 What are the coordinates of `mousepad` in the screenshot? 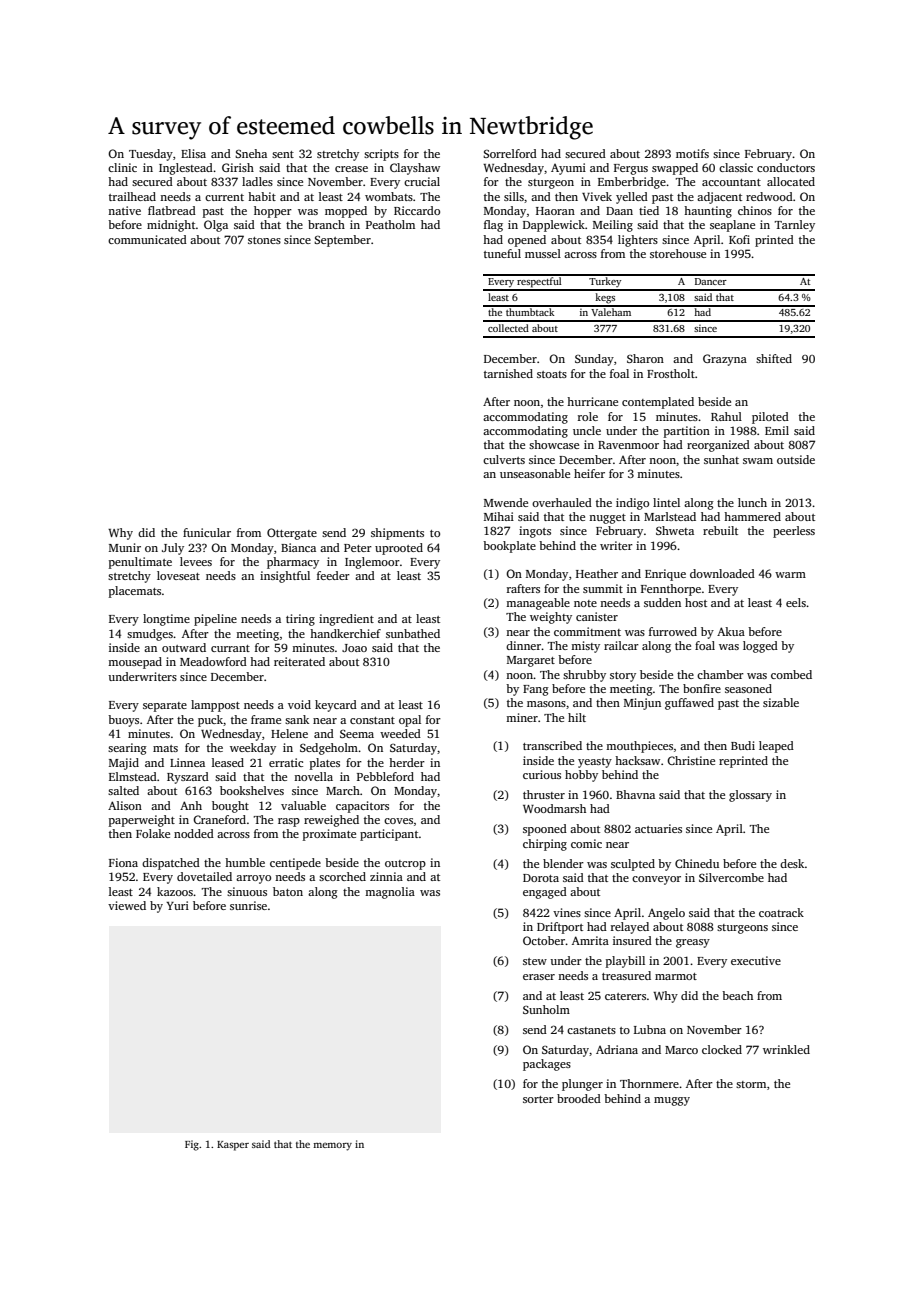 It's located at (135, 663).
